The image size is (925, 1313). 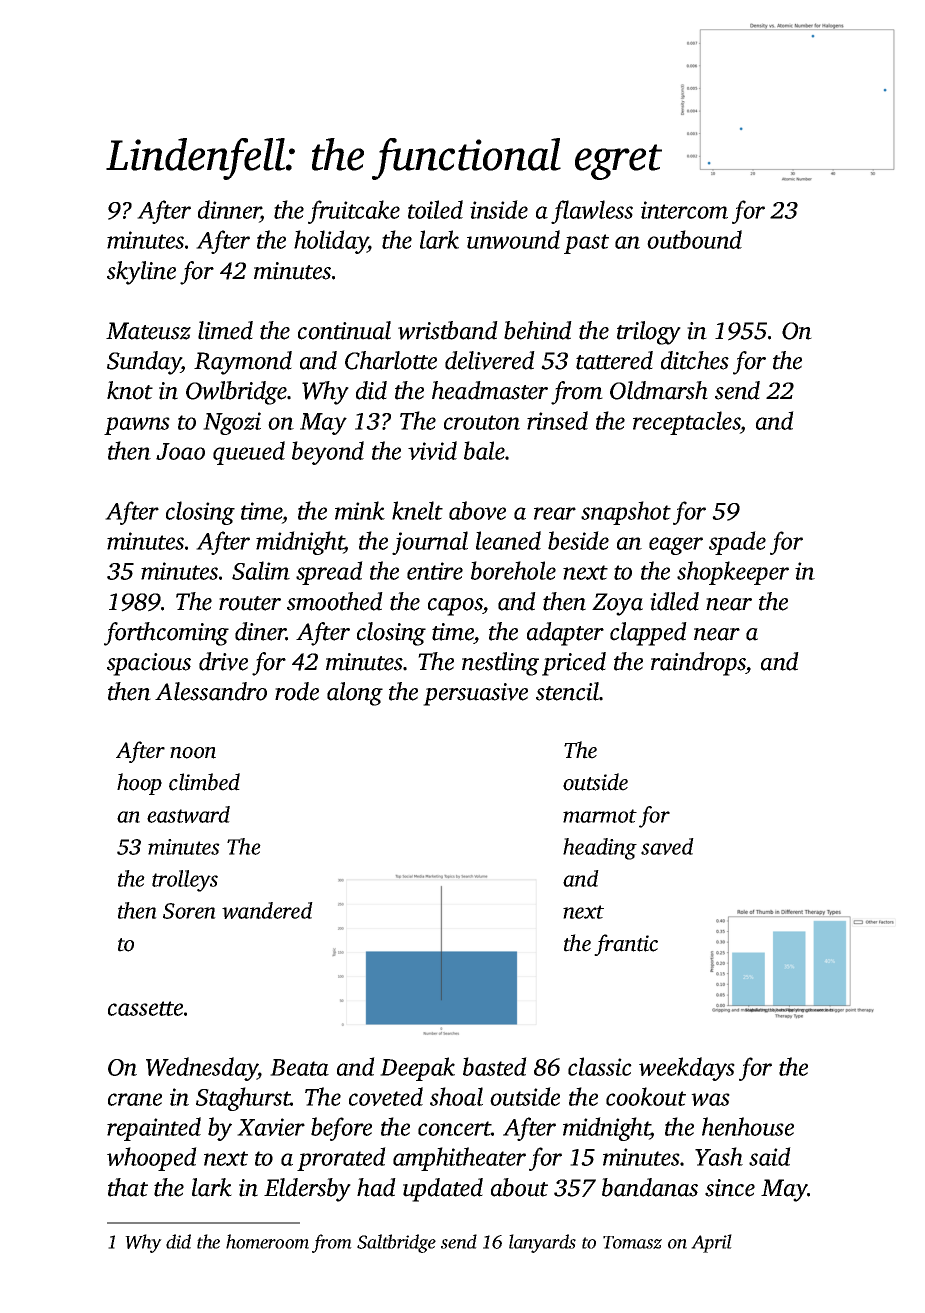 I want to click on climbed, so click(x=204, y=782).
